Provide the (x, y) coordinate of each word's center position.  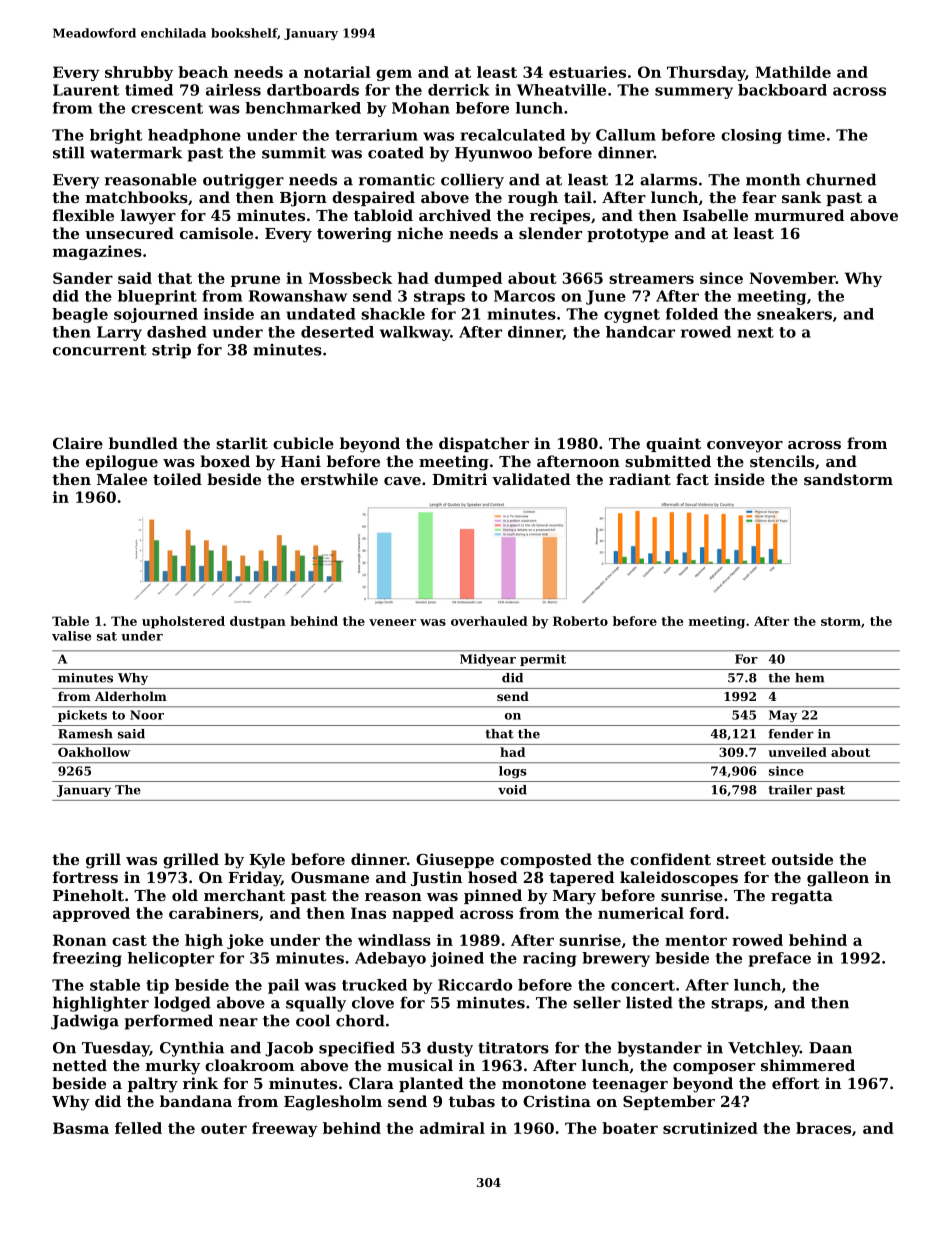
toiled (177, 479)
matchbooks (137, 197)
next (756, 332)
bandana (196, 1101)
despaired (373, 198)
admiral (452, 1128)
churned (841, 179)
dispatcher (484, 444)
